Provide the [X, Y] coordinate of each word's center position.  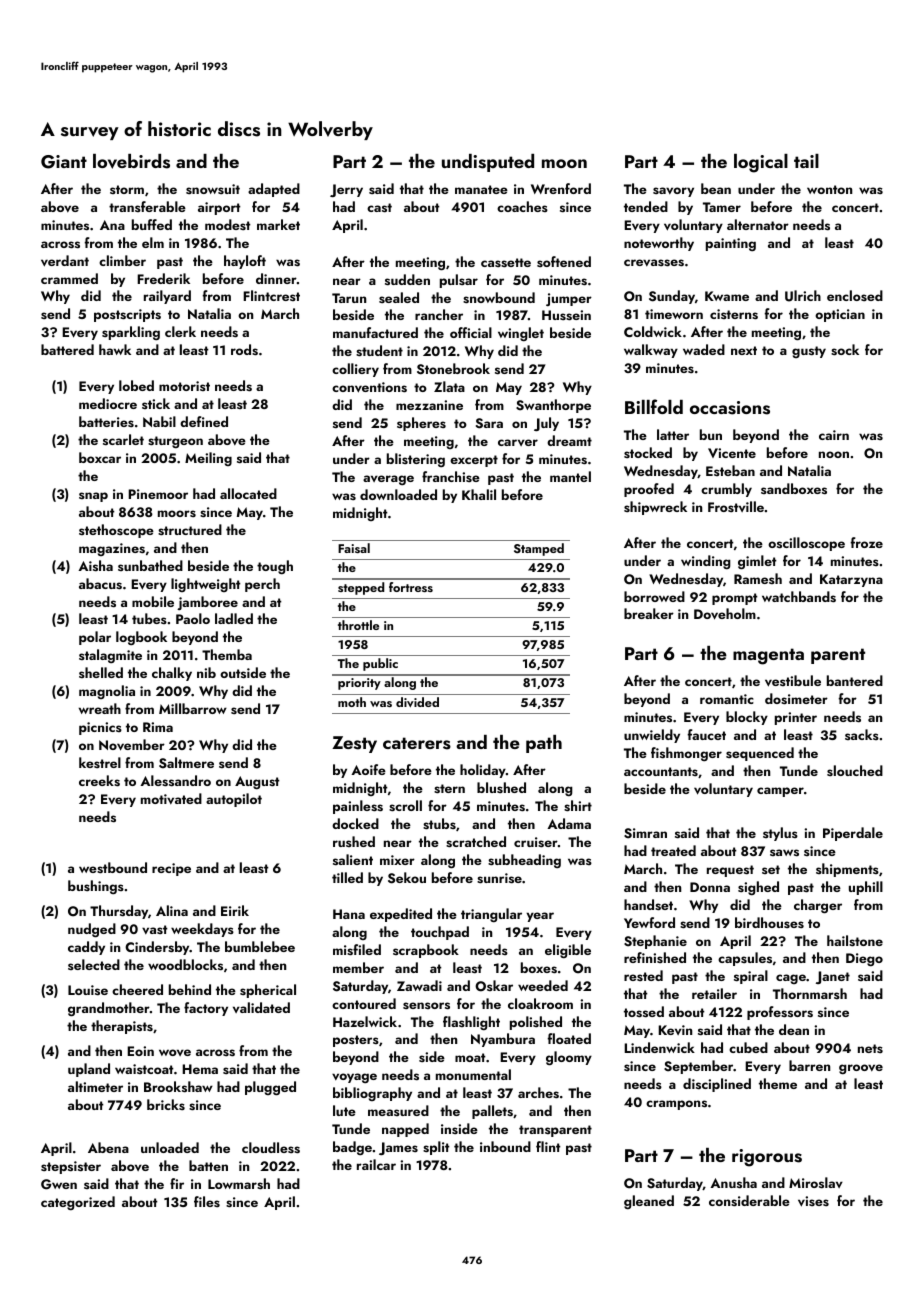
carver [518, 442]
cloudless [271, 1148]
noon [834, 454]
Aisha [95, 565]
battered [67, 349]
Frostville [736, 507]
